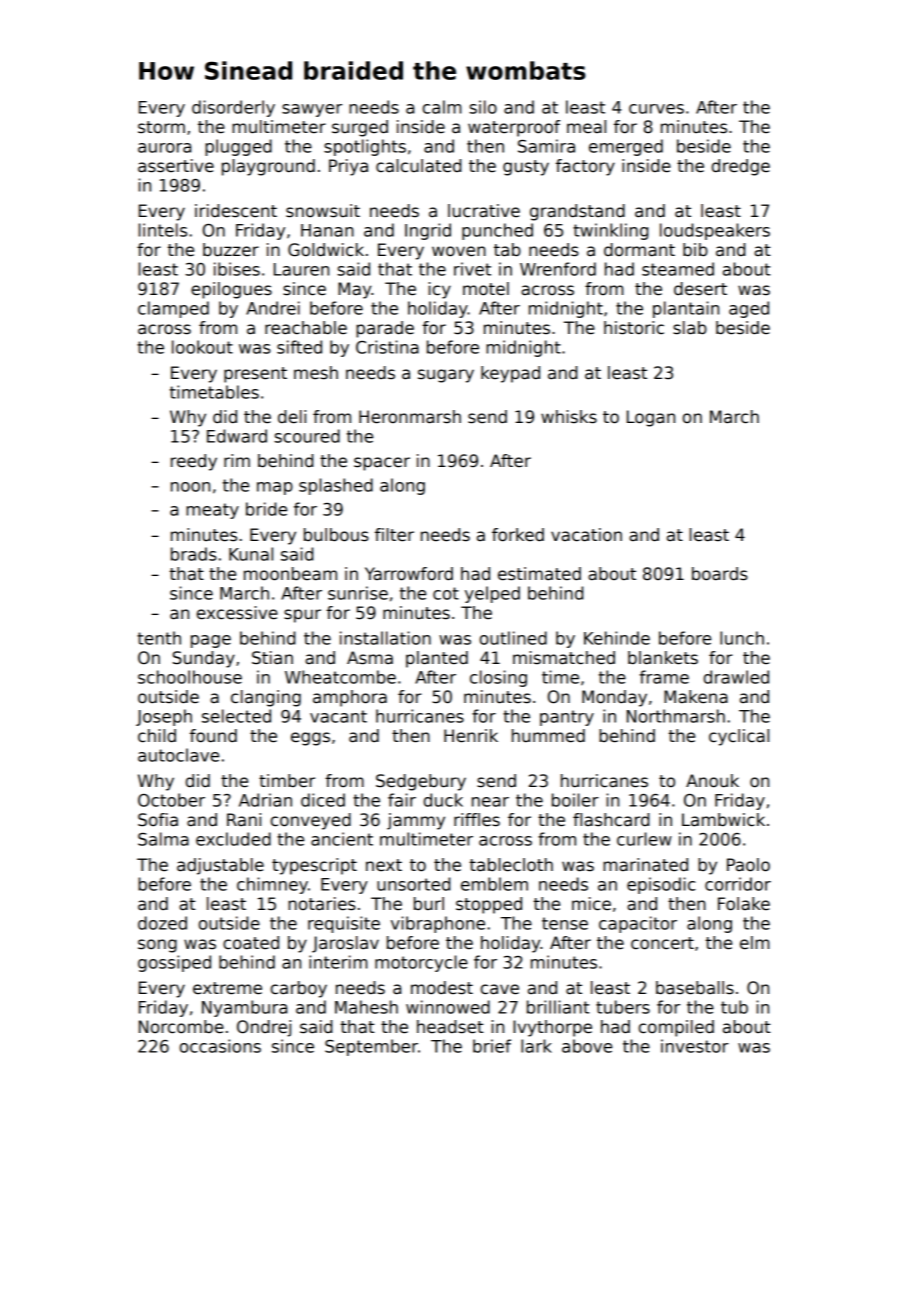  What do you see at coordinates (651, 418) in the screenshot?
I see `Logan` at bounding box center [651, 418].
